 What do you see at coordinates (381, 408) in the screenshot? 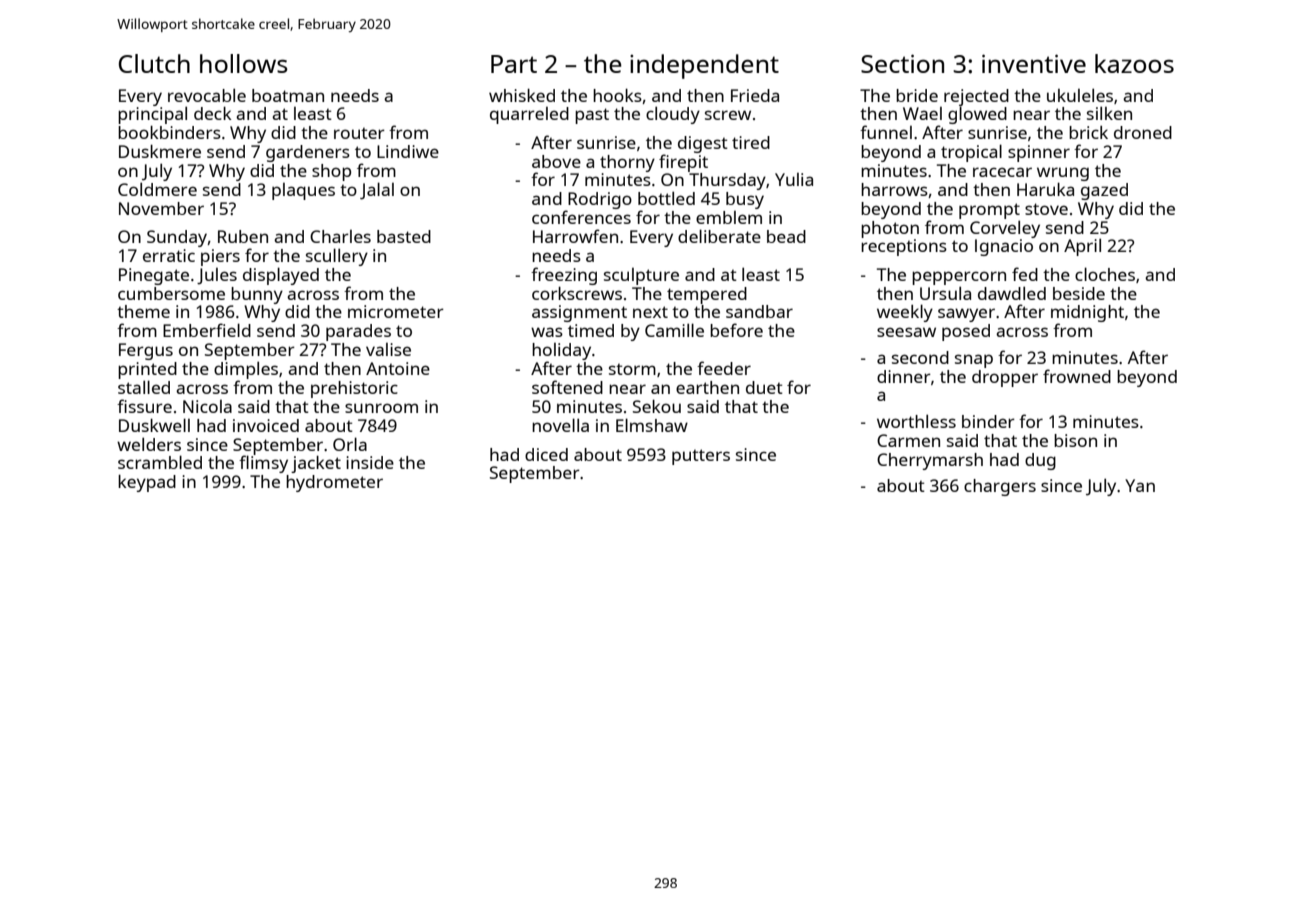
I see `sunroom` at bounding box center [381, 408].
